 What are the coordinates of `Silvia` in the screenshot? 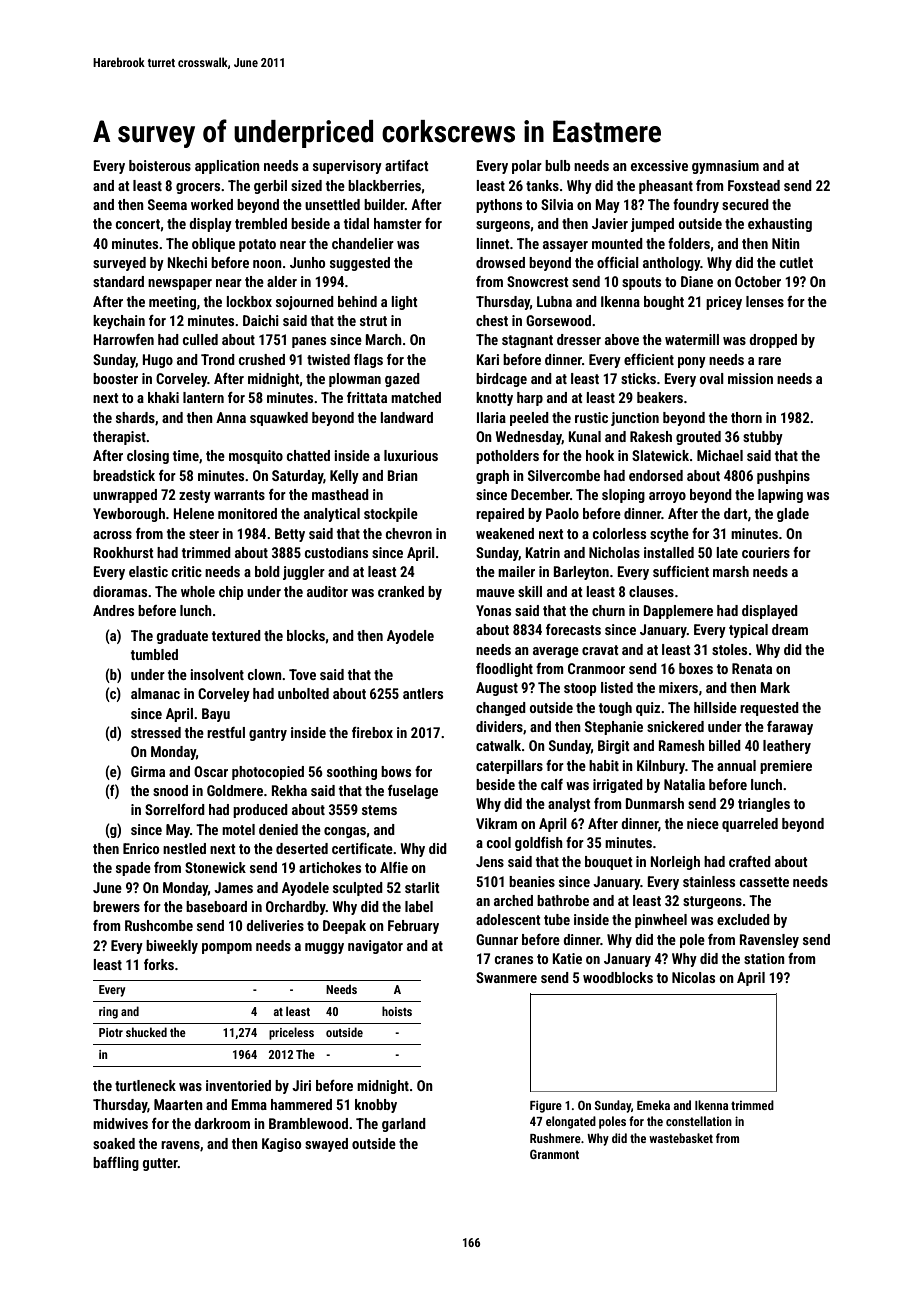 It's located at (557, 204).
